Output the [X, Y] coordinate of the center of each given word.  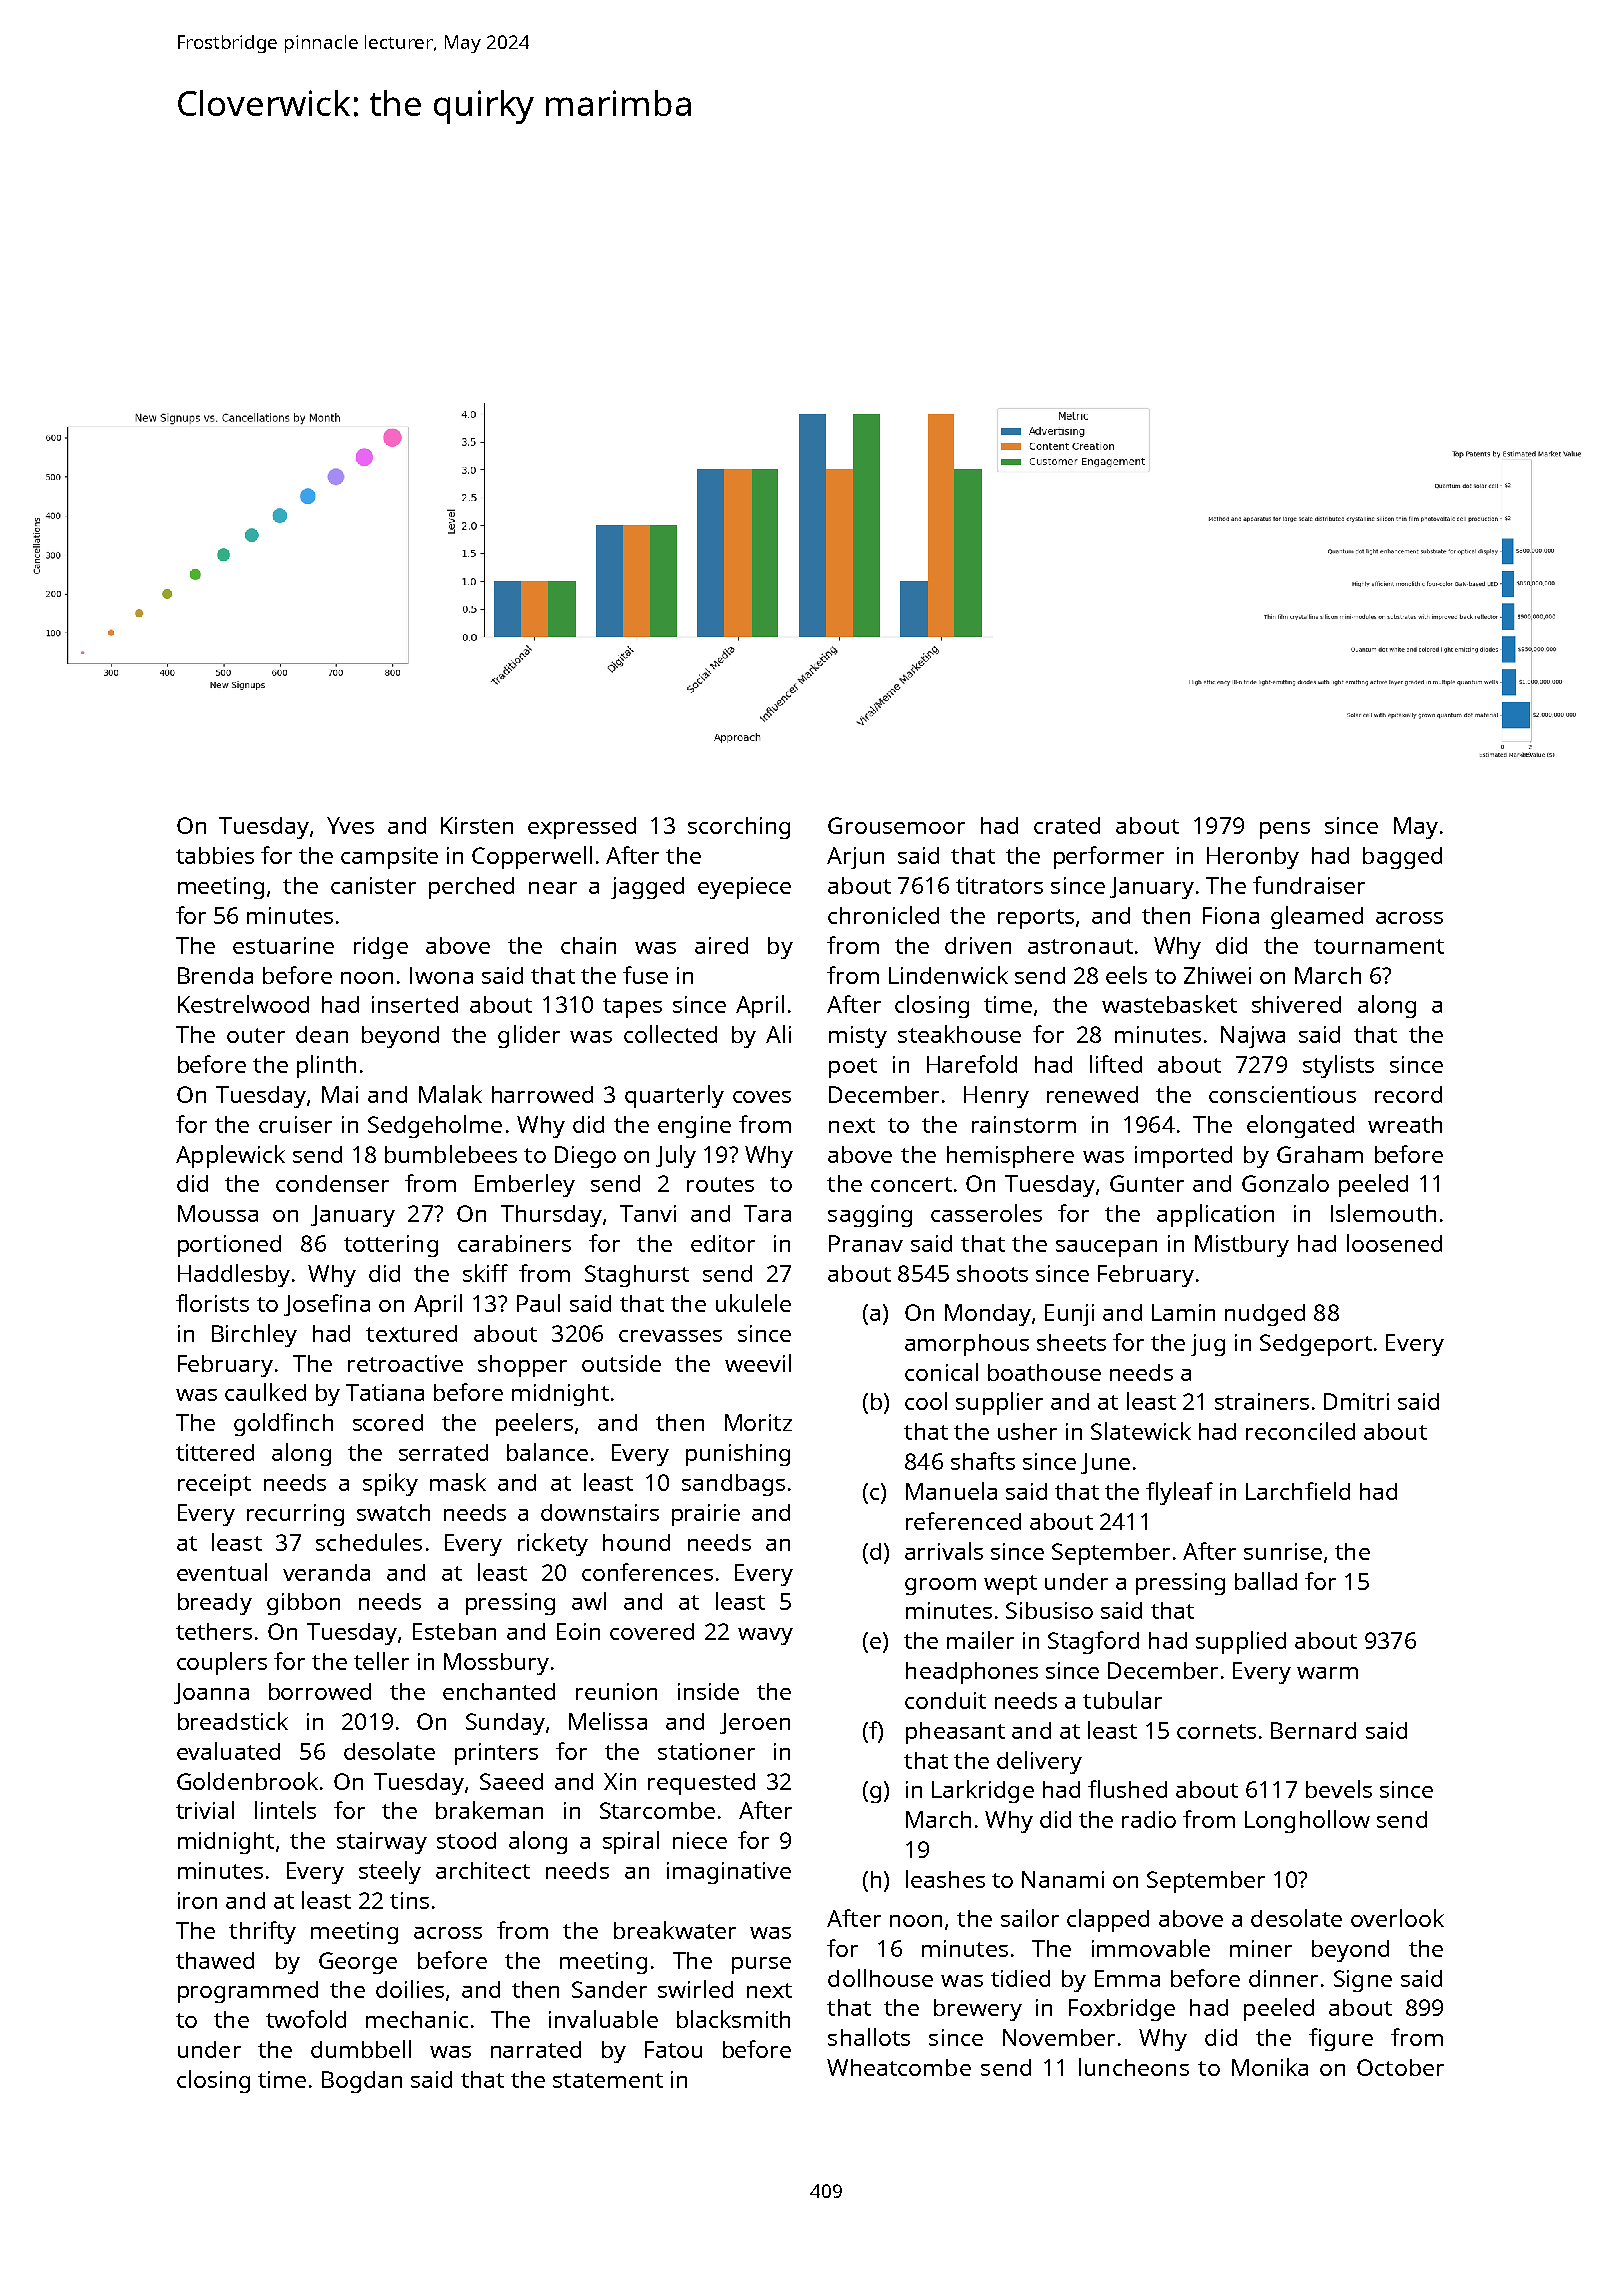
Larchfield [1298, 1491]
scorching [739, 828]
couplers [222, 1663]
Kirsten [477, 825]
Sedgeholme [435, 1126]
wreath [1405, 1124]
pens [1285, 830]
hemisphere [1010, 1157]
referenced [963, 1521]
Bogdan [362, 2082]
